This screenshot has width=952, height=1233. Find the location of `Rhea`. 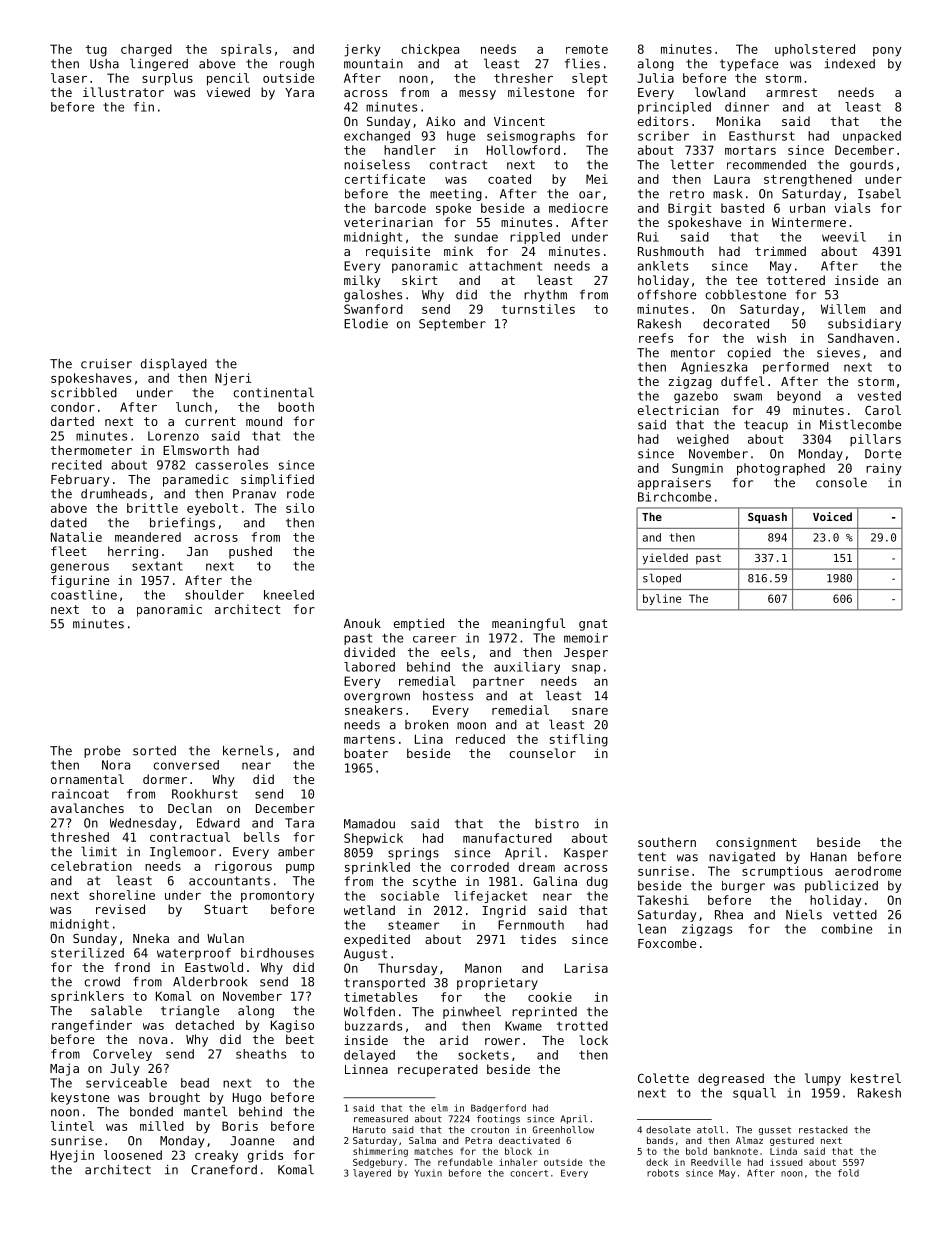

Rhea is located at coordinates (729, 915).
